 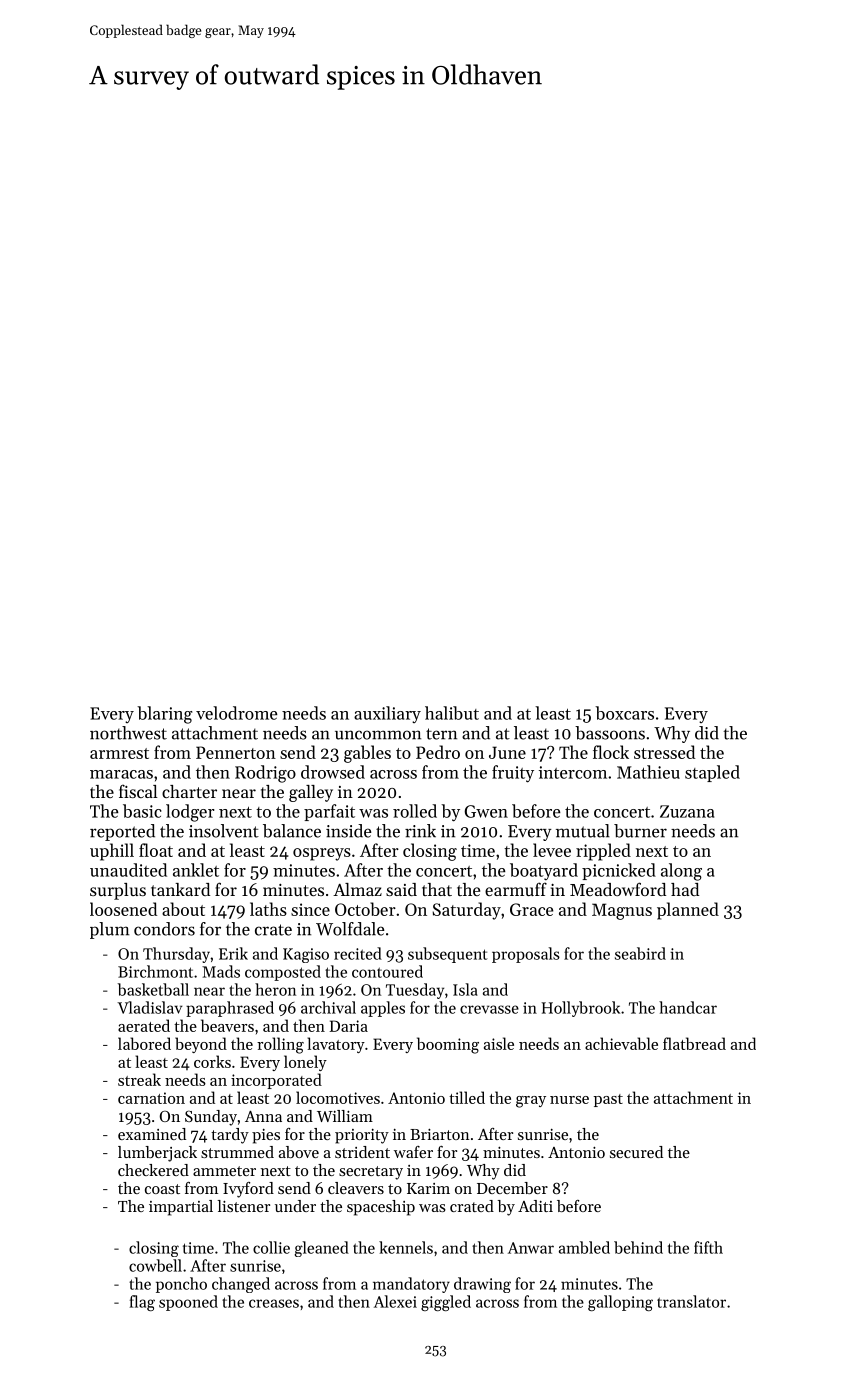 I want to click on Alexei, so click(x=395, y=1301).
